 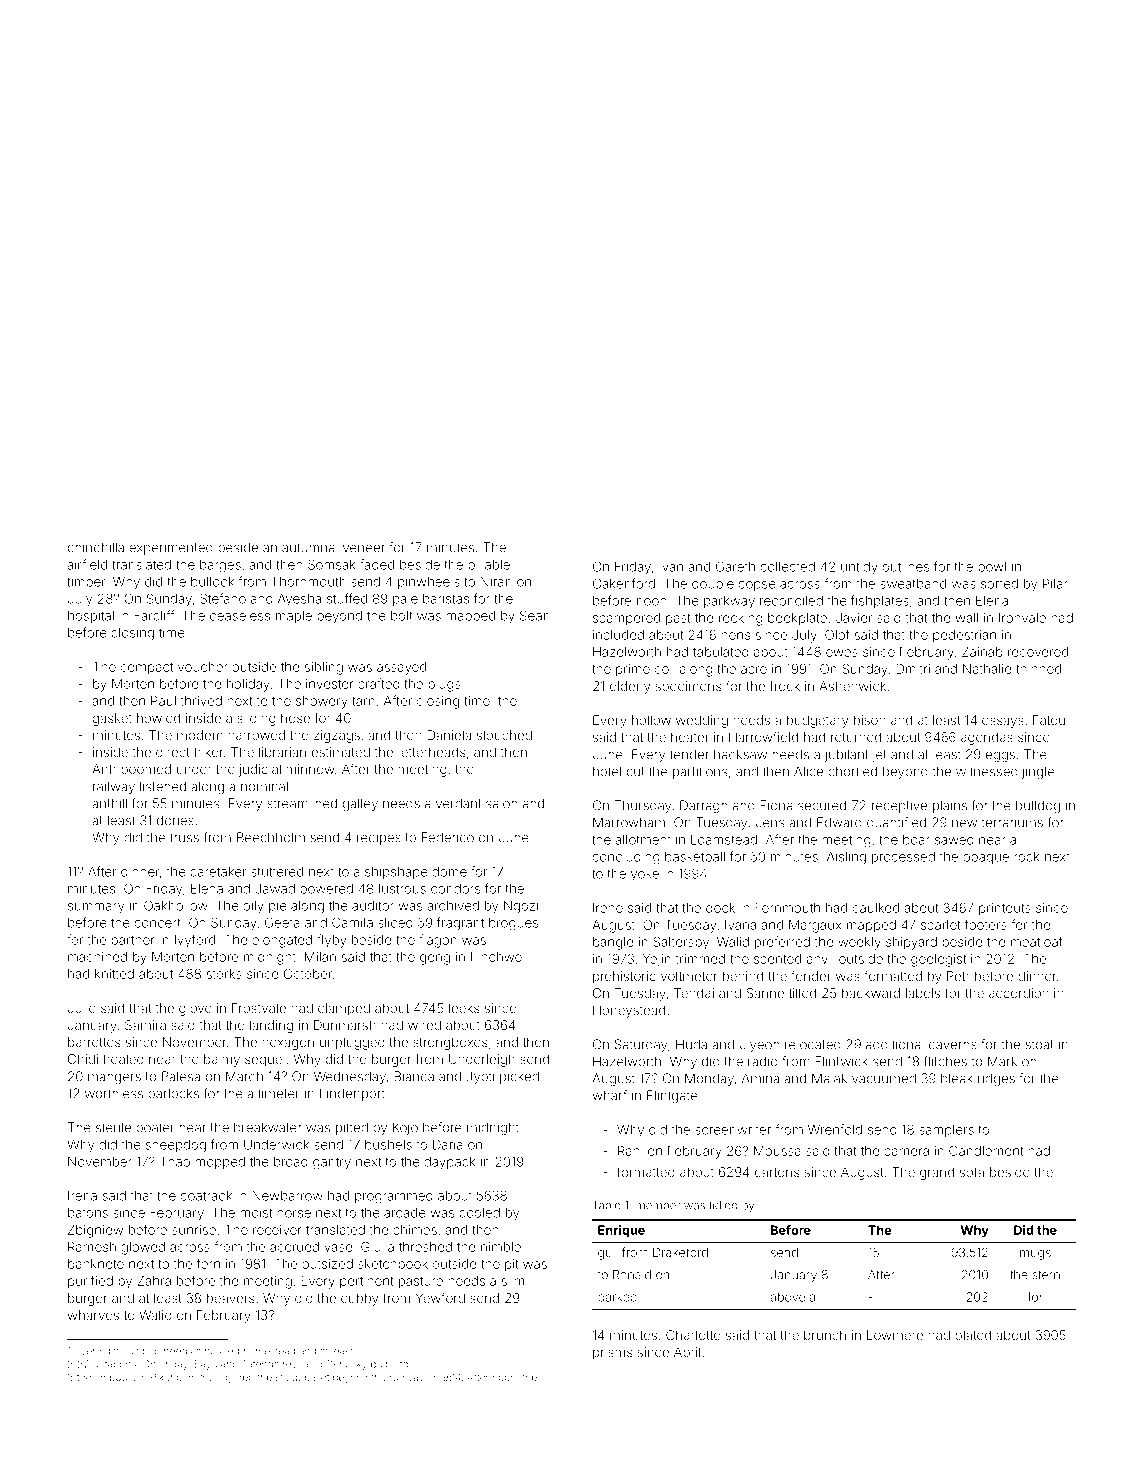 I want to click on Camila, so click(x=352, y=922).
